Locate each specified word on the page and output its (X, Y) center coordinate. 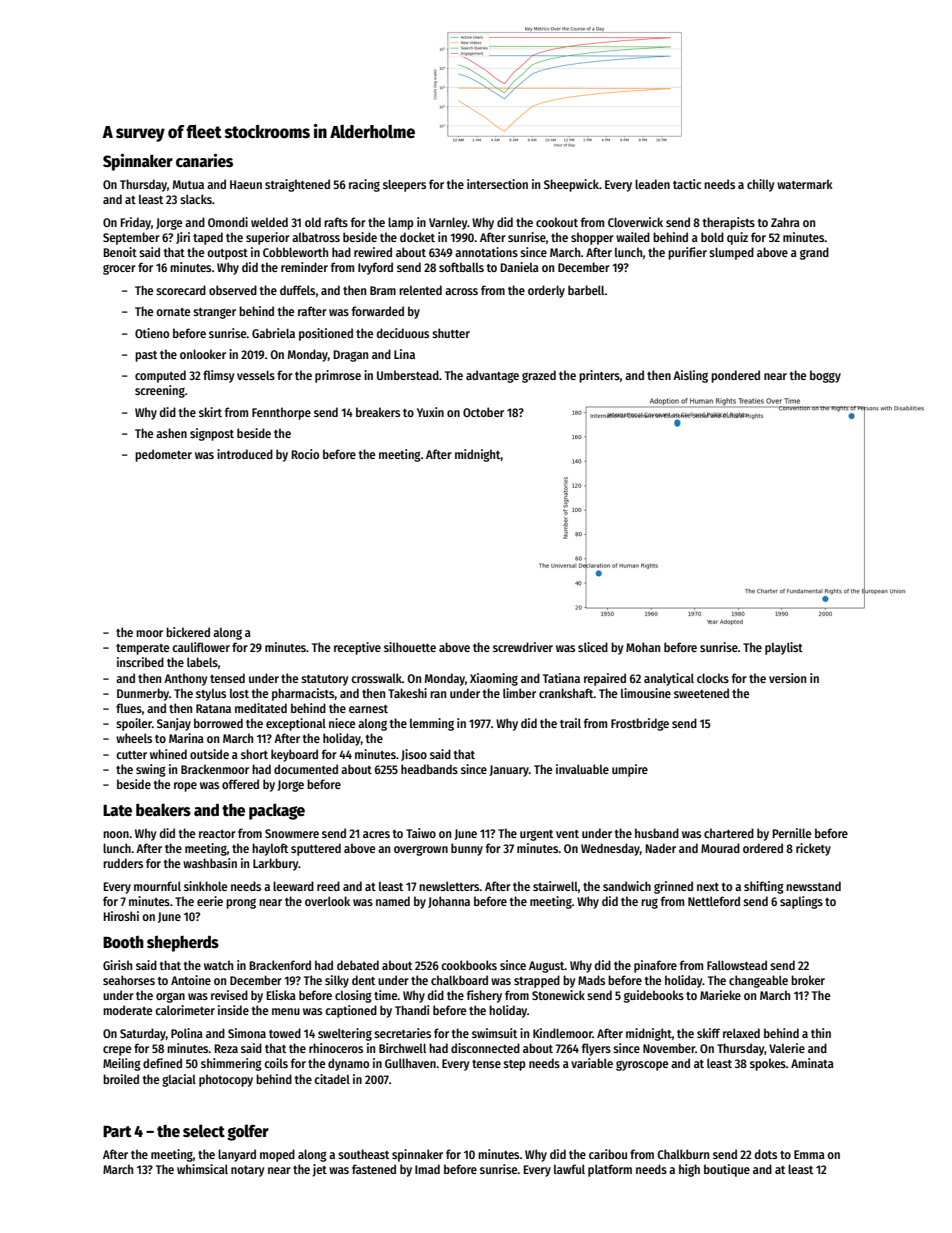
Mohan (643, 647)
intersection (497, 184)
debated (358, 965)
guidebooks (654, 996)
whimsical (202, 1169)
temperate (142, 649)
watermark (805, 184)
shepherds (183, 943)
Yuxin (430, 412)
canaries (204, 160)
